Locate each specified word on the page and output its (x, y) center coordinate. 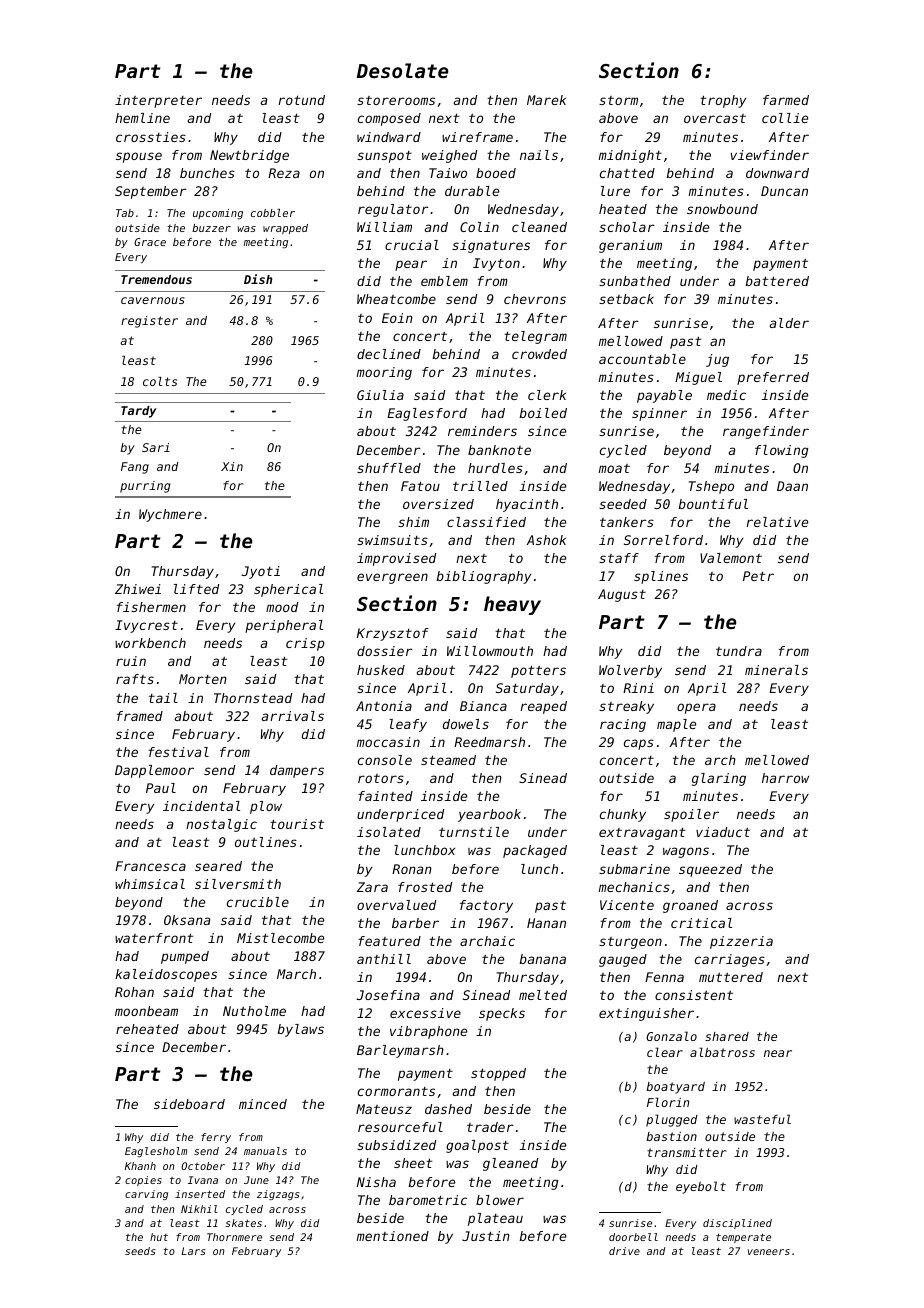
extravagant (642, 833)
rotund (301, 100)
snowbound (722, 209)
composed (389, 119)
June (256, 1180)
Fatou (420, 486)
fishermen (151, 607)
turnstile (474, 832)
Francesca (150, 866)
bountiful (713, 504)
